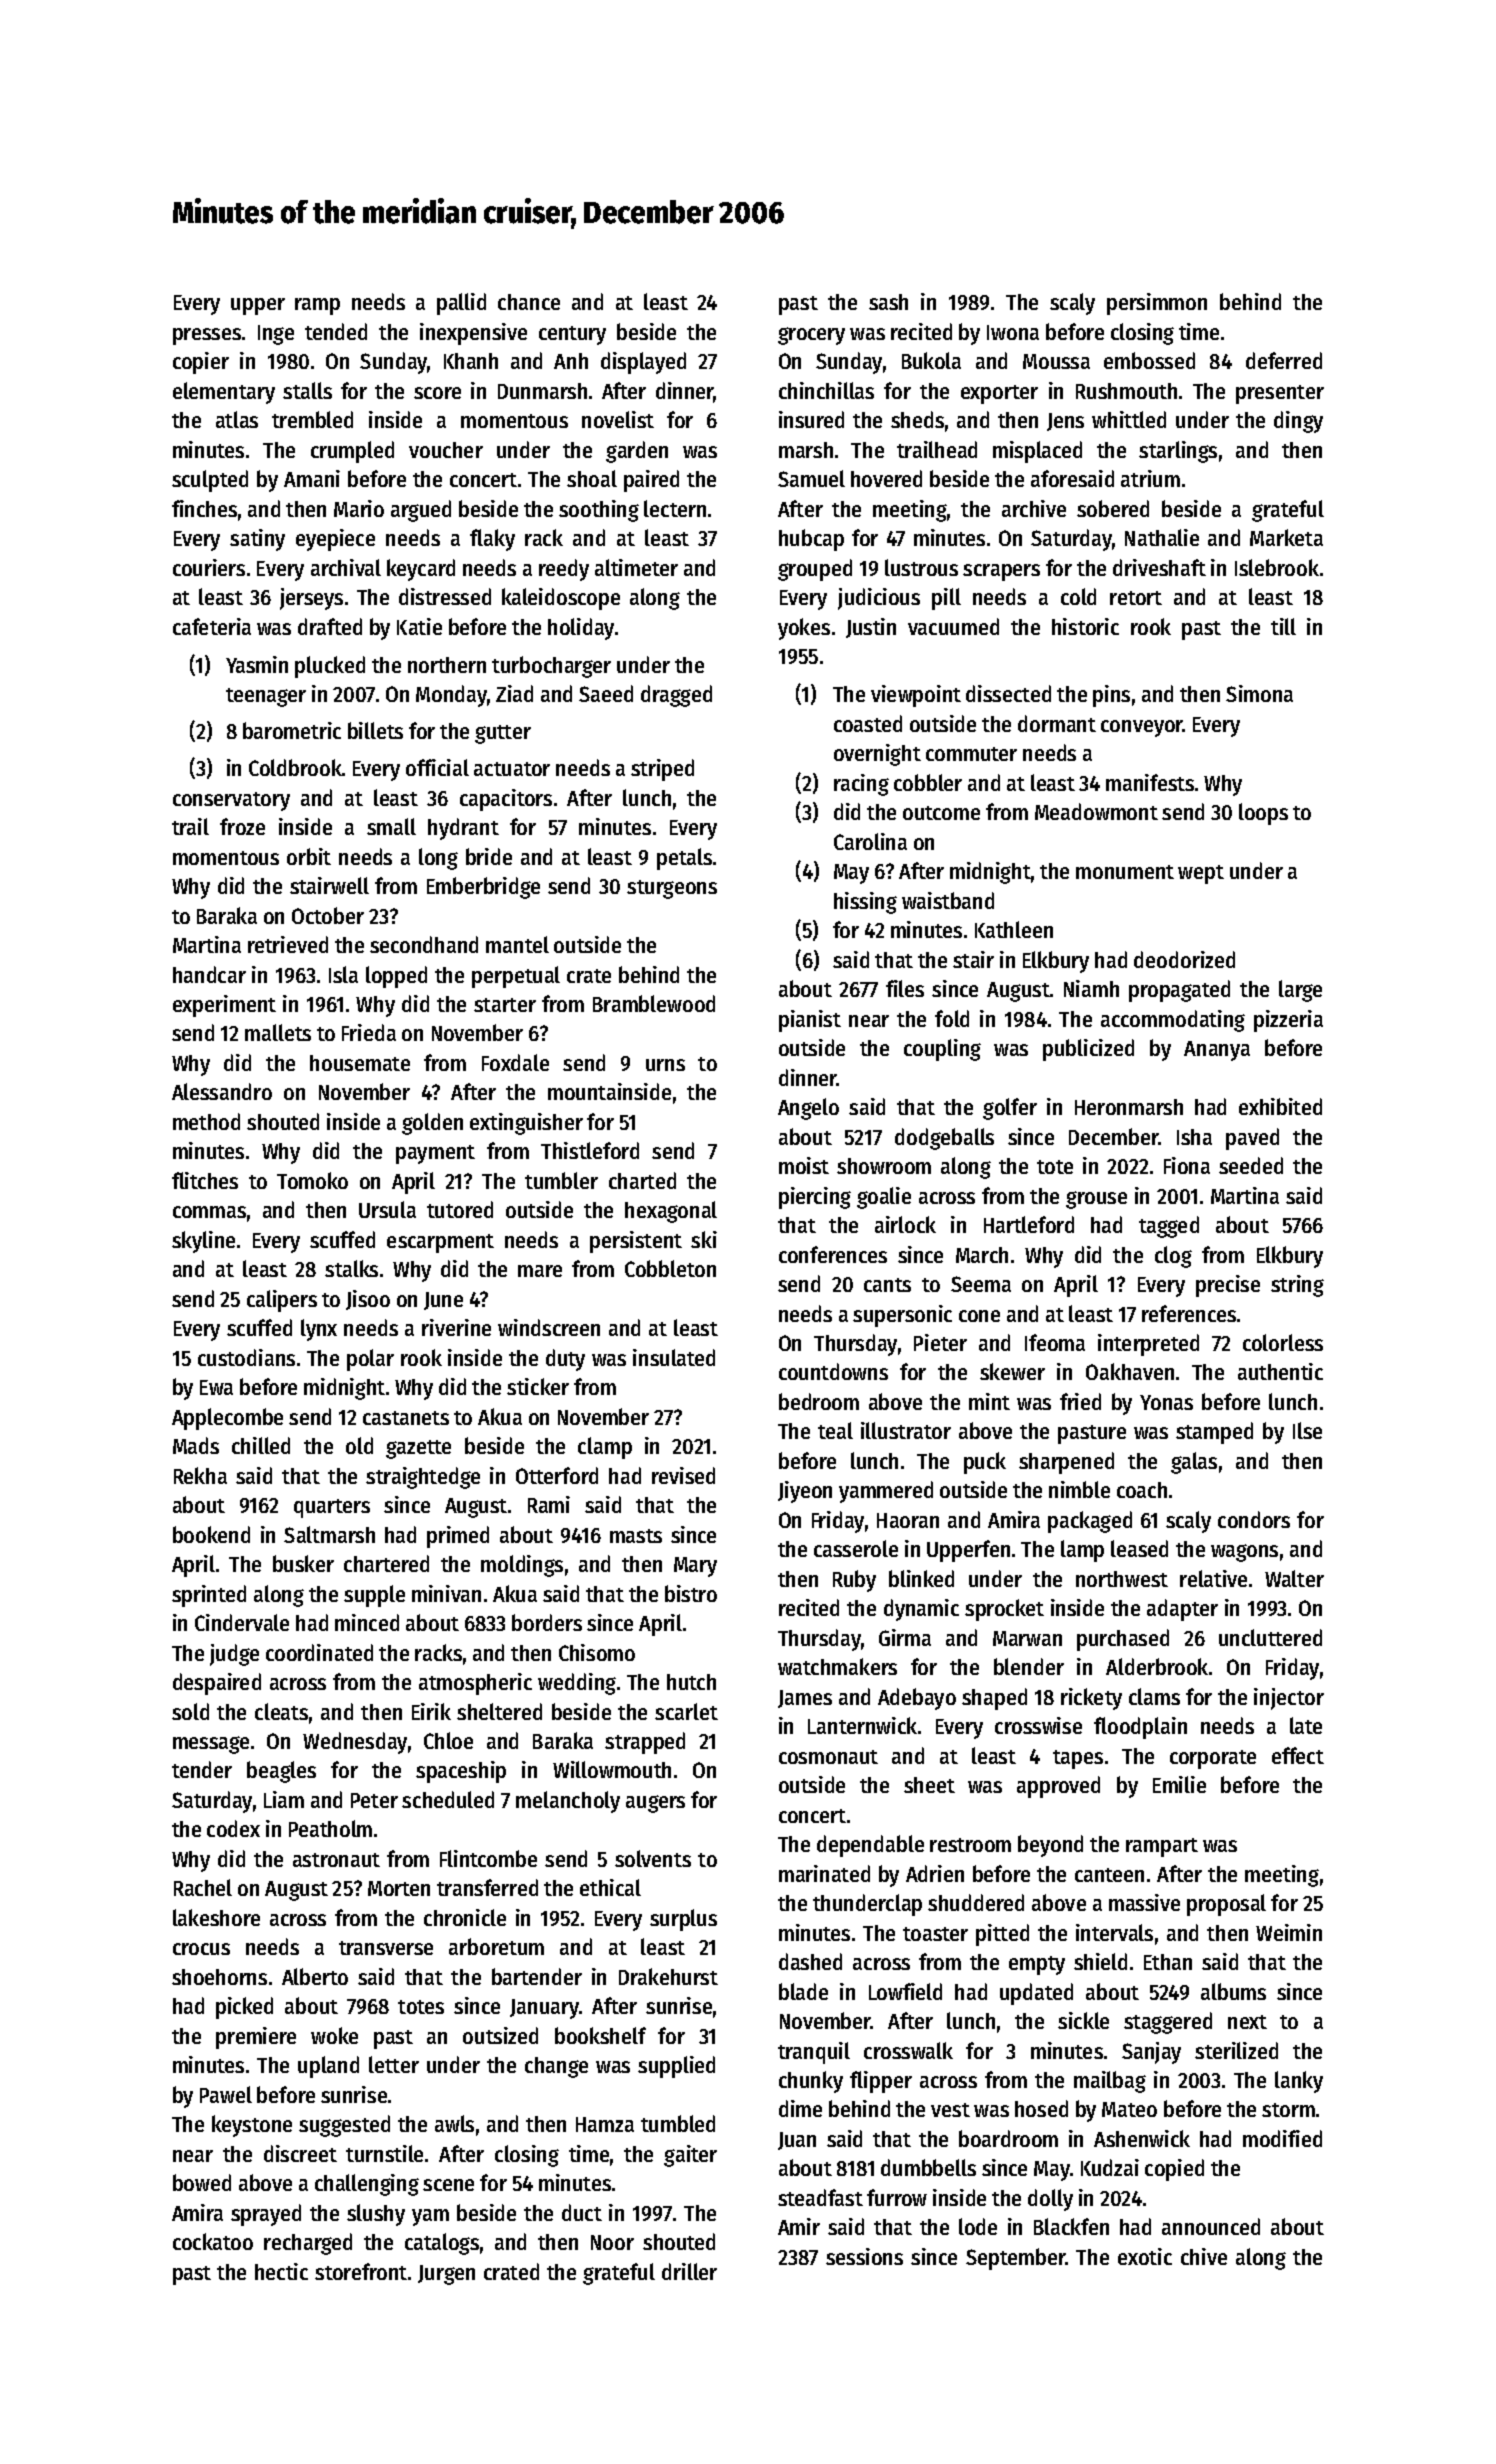  I want to click on seeded, so click(1251, 1165).
